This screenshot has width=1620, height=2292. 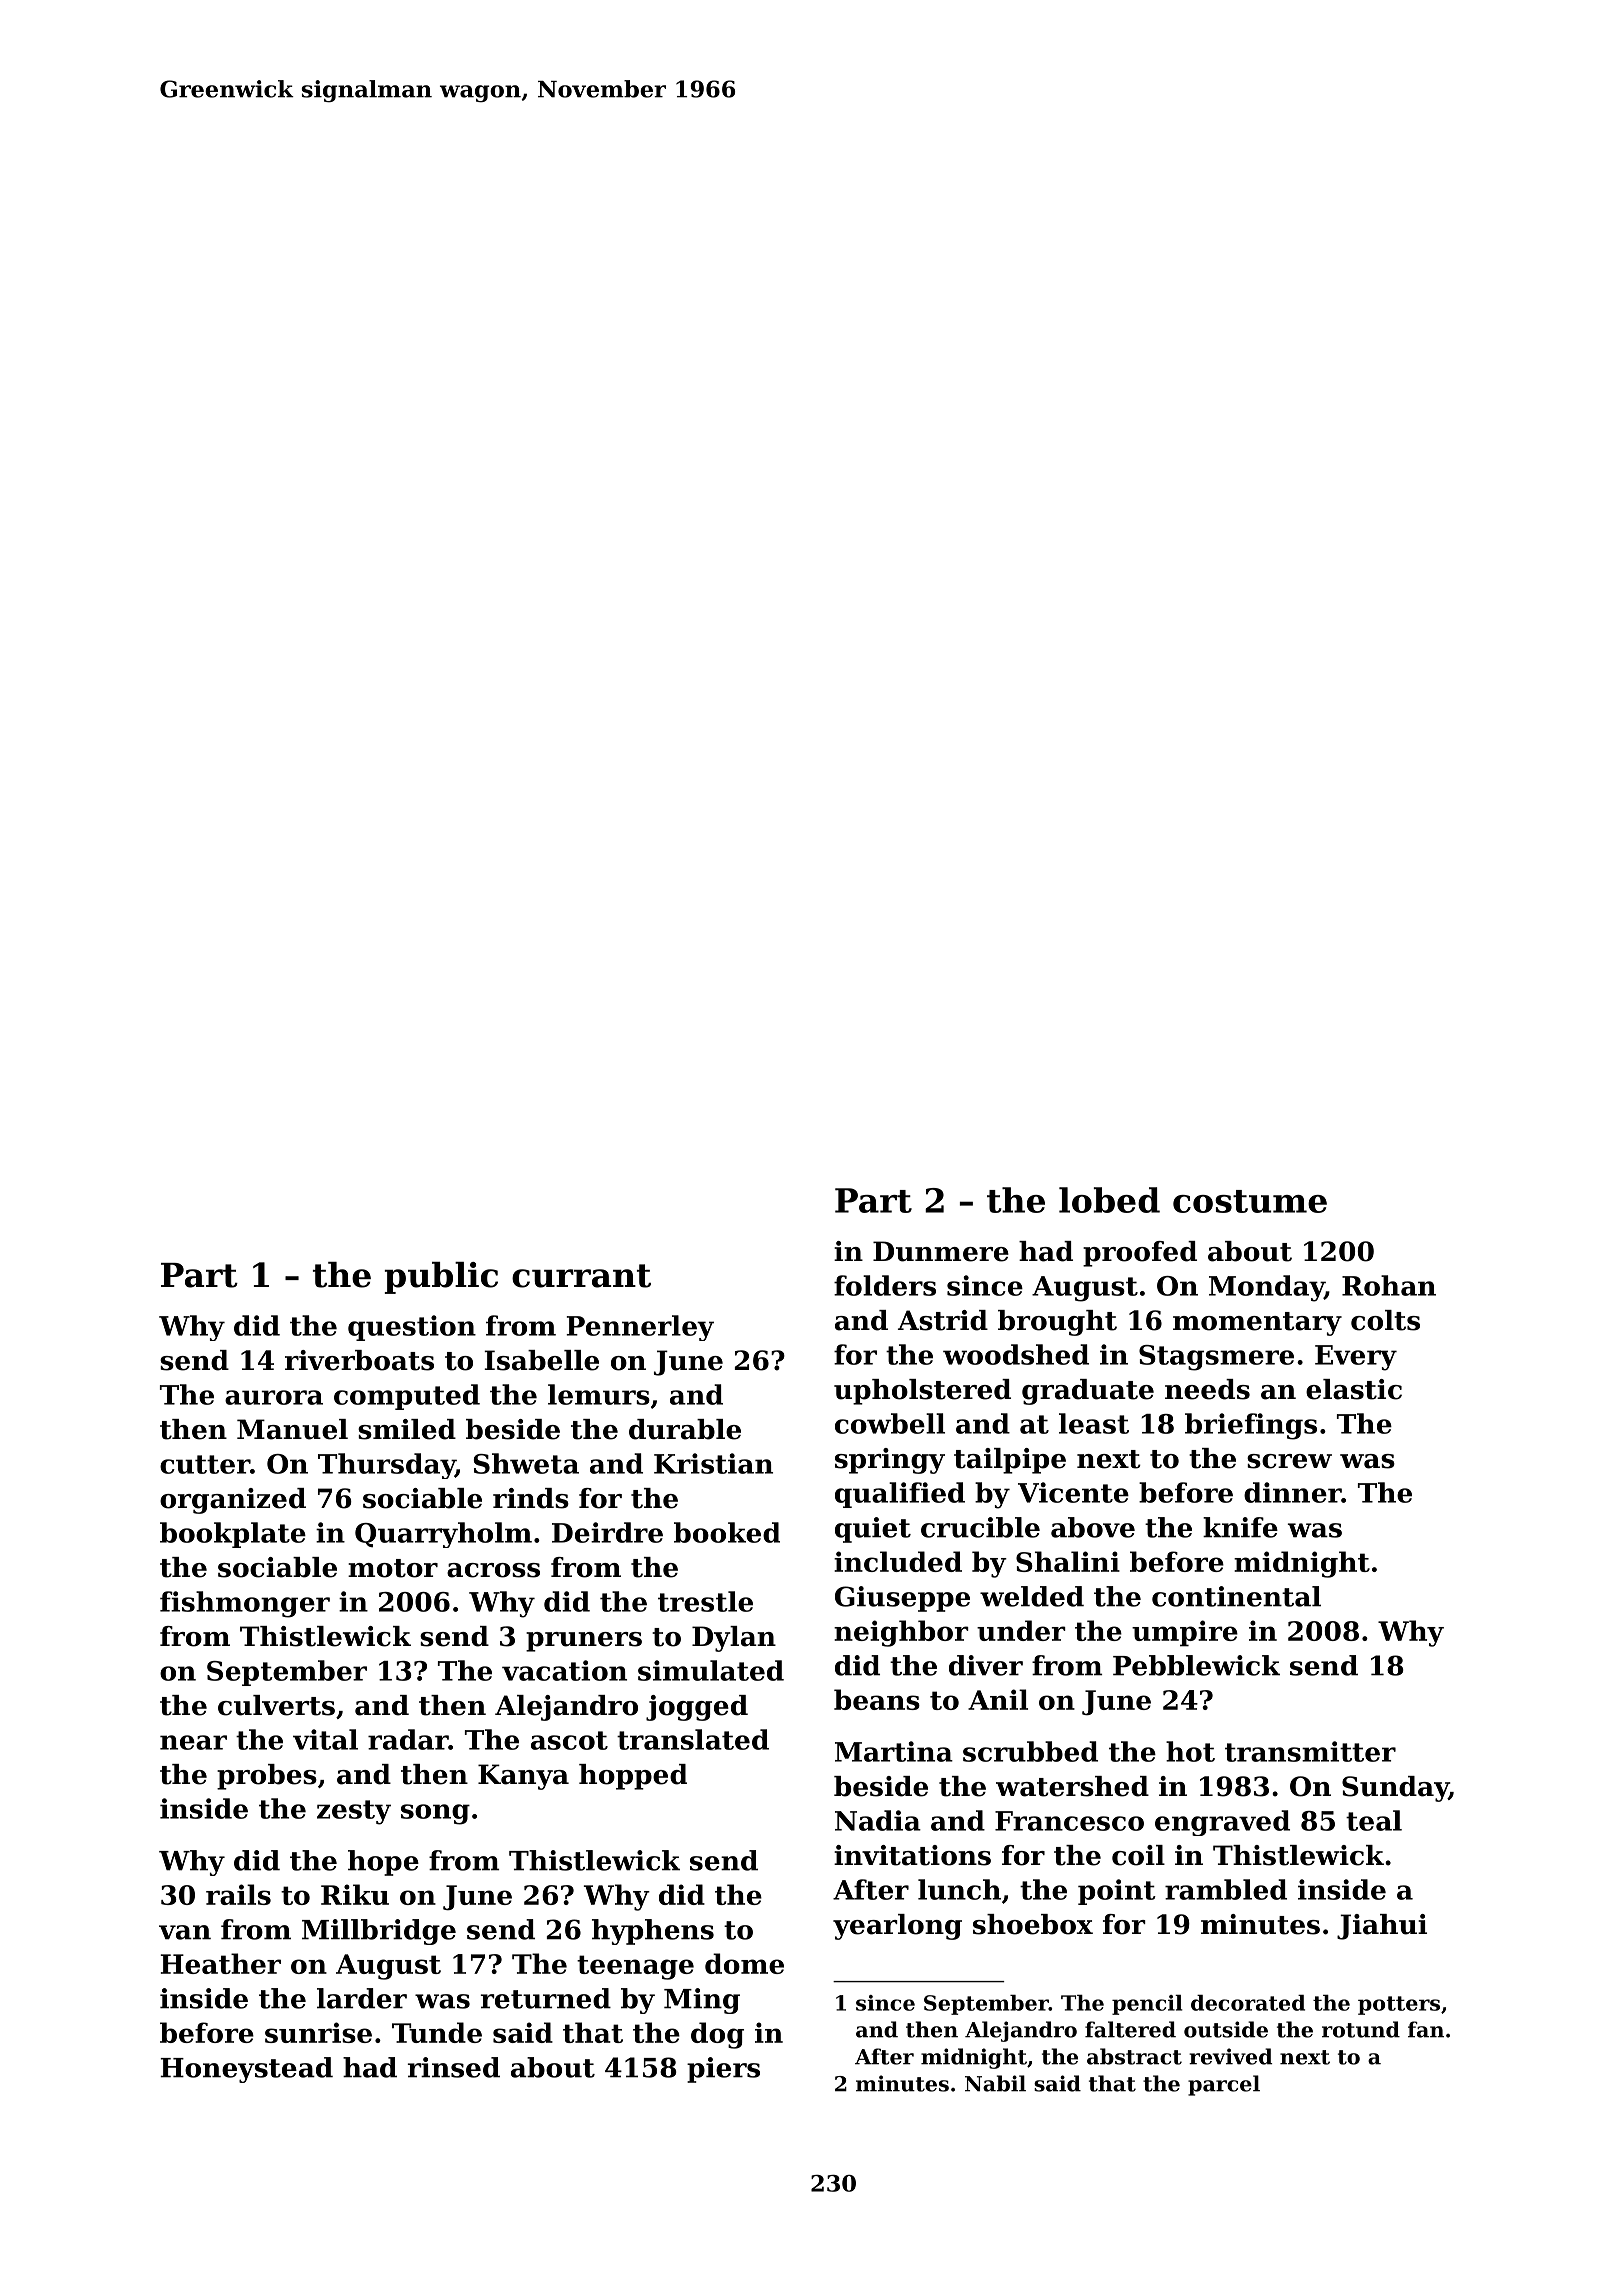 What do you see at coordinates (1109, 1200) in the screenshot?
I see `lobed` at bounding box center [1109, 1200].
